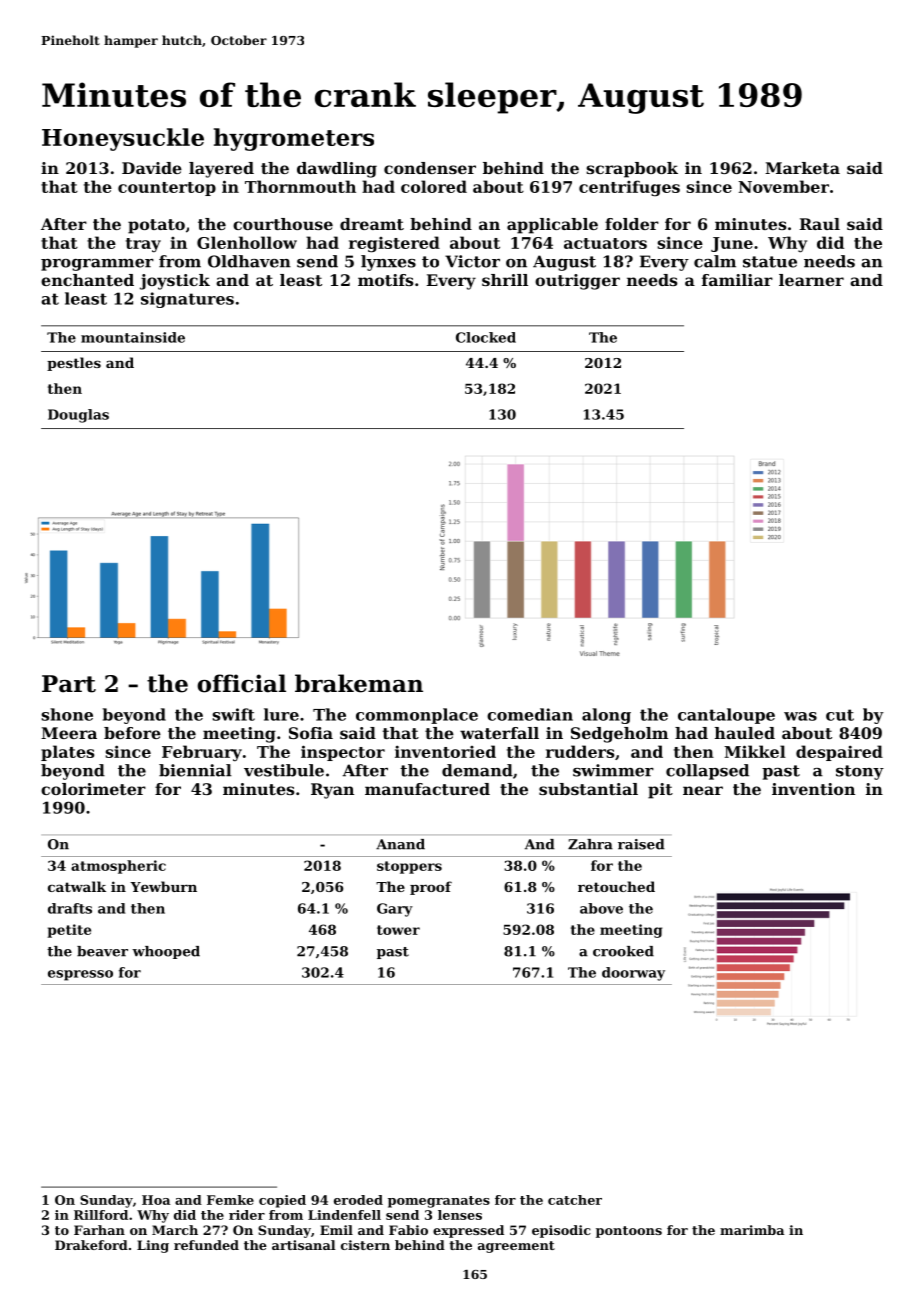 The width and height of the screenshot is (924, 1308). Describe the element at coordinates (606, 716) in the screenshot. I see `along` at that location.
